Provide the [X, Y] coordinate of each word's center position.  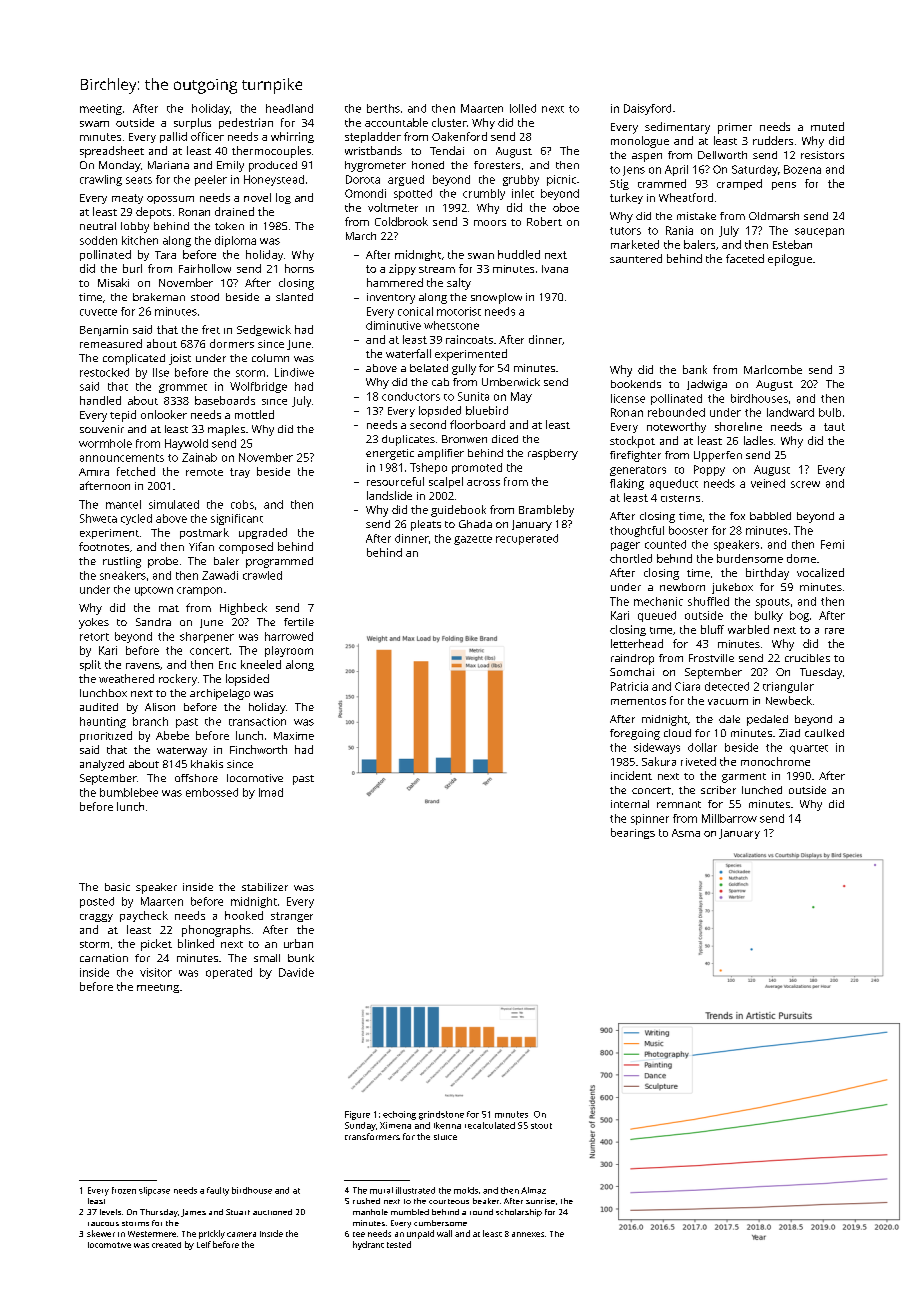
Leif [204, 1244]
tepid [123, 416]
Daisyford [647, 109]
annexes [528, 1234]
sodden [98, 240]
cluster [449, 122]
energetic [390, 454]
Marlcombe [773, 369]
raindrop [632, 659]
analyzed [102, 765]
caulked [824, 733]
